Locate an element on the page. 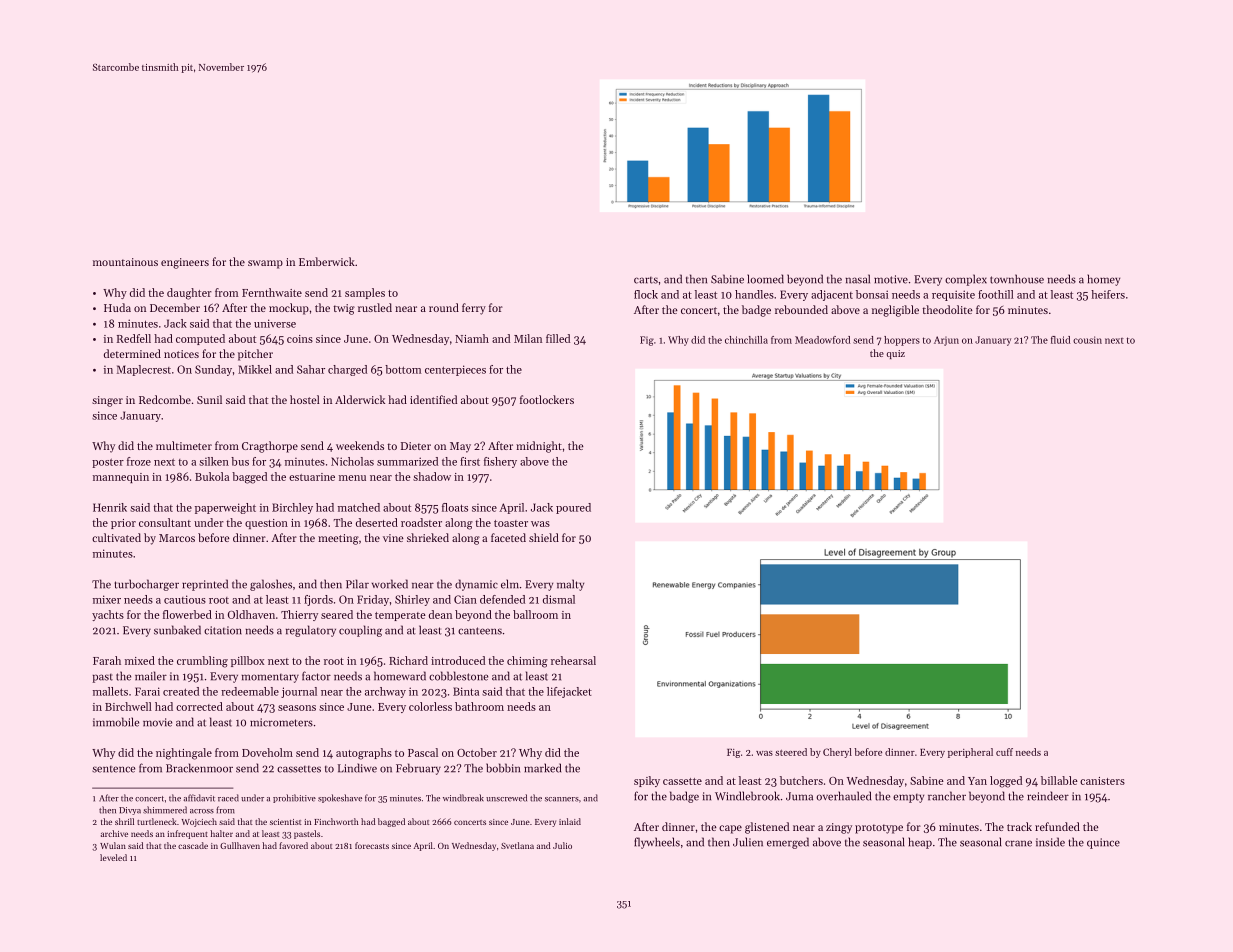 Image resolution: width=1233 pixels, height=952 pixels. flywheels is located at coordinates (657, 843).
